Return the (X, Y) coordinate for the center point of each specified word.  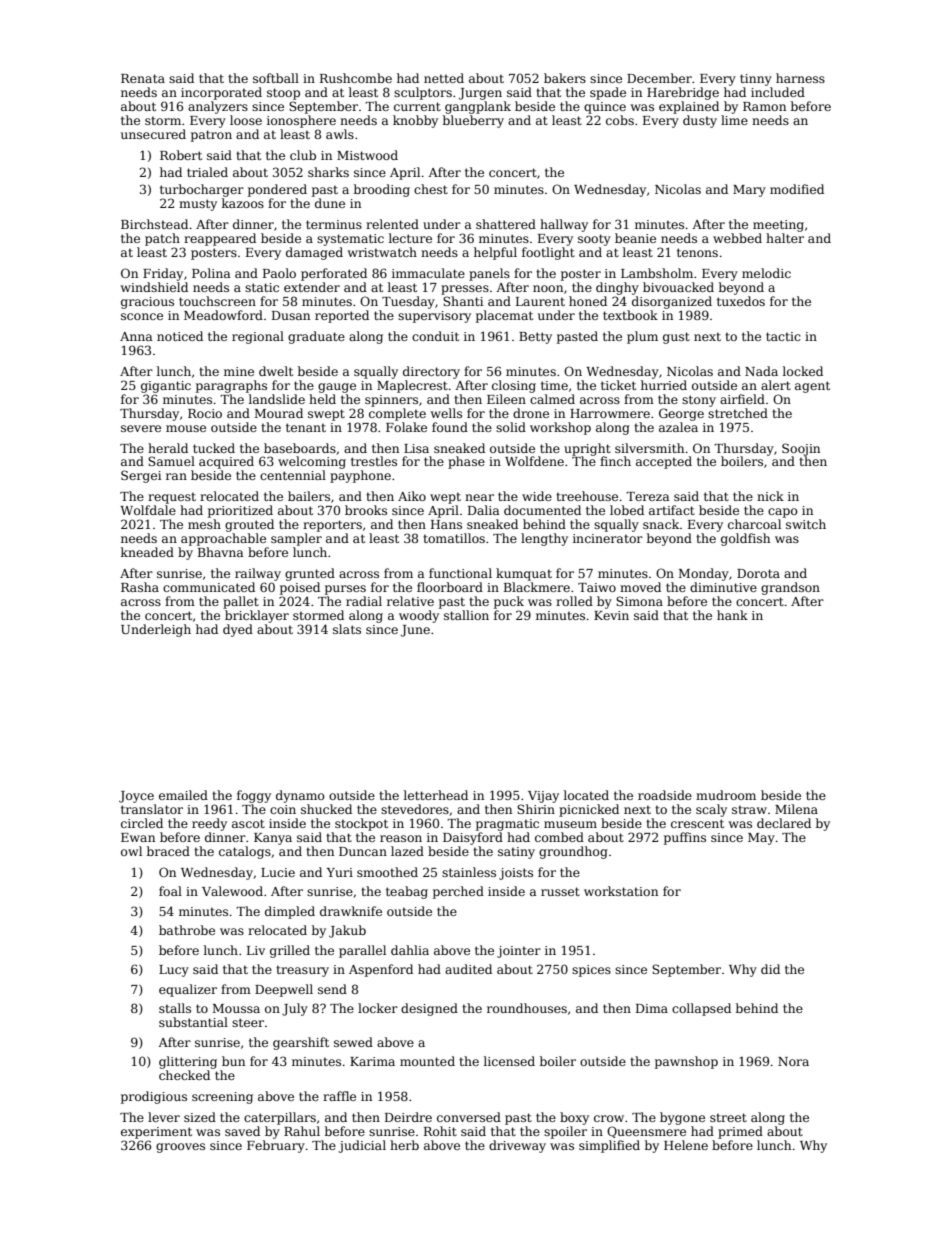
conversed (469, 1117)
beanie (635, 238)
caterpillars (280, 1118)
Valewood (232, 891)
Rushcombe (356, 78)
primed (740, 1132)
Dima (652, 1008)
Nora (793, 1061)
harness (800, 78)
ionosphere (301, 121)
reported (342, 316)
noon (548, 288)
